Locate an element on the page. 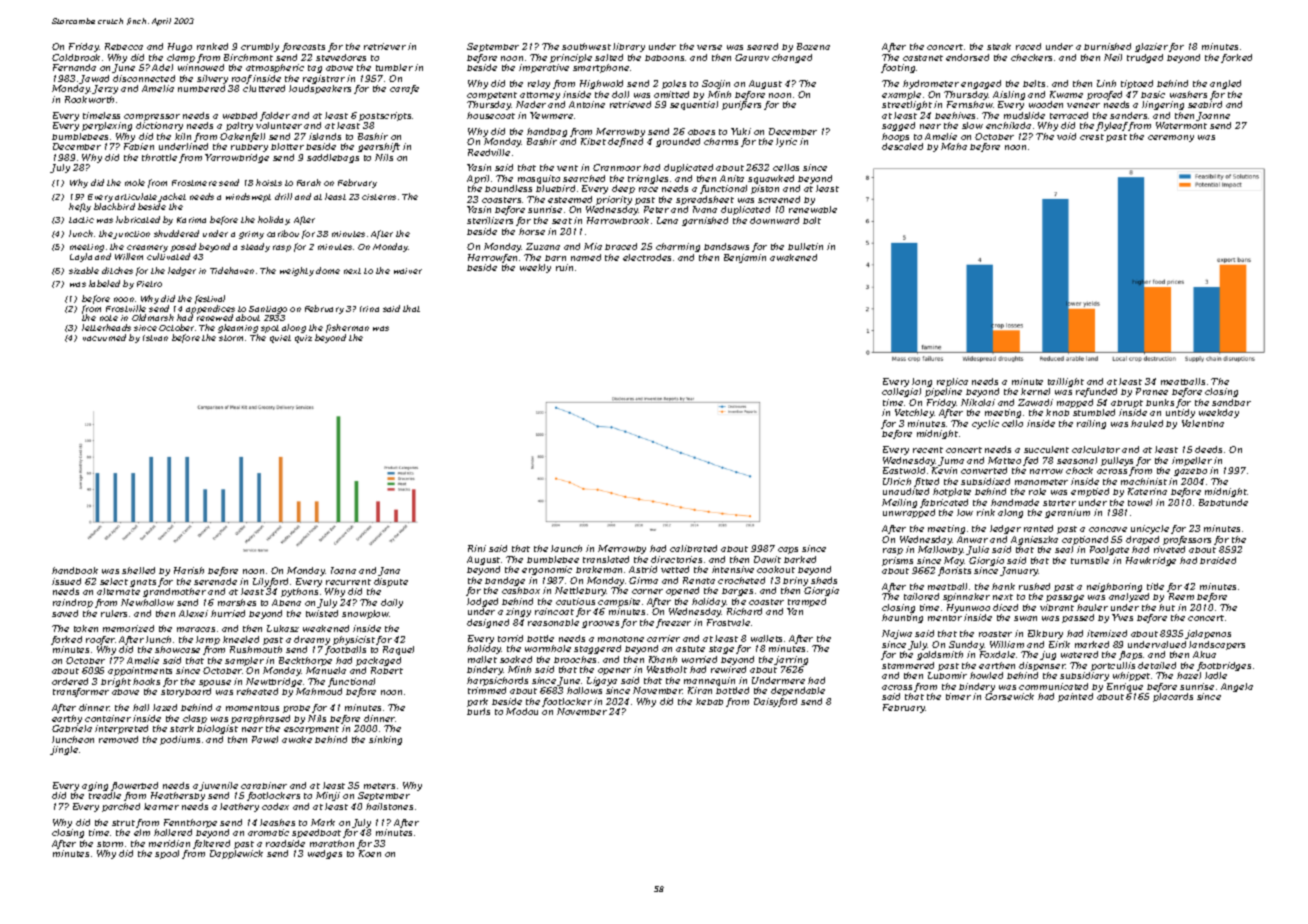 This document has height=924, width=1308. grandmother is located at coordinates (174, 592).
